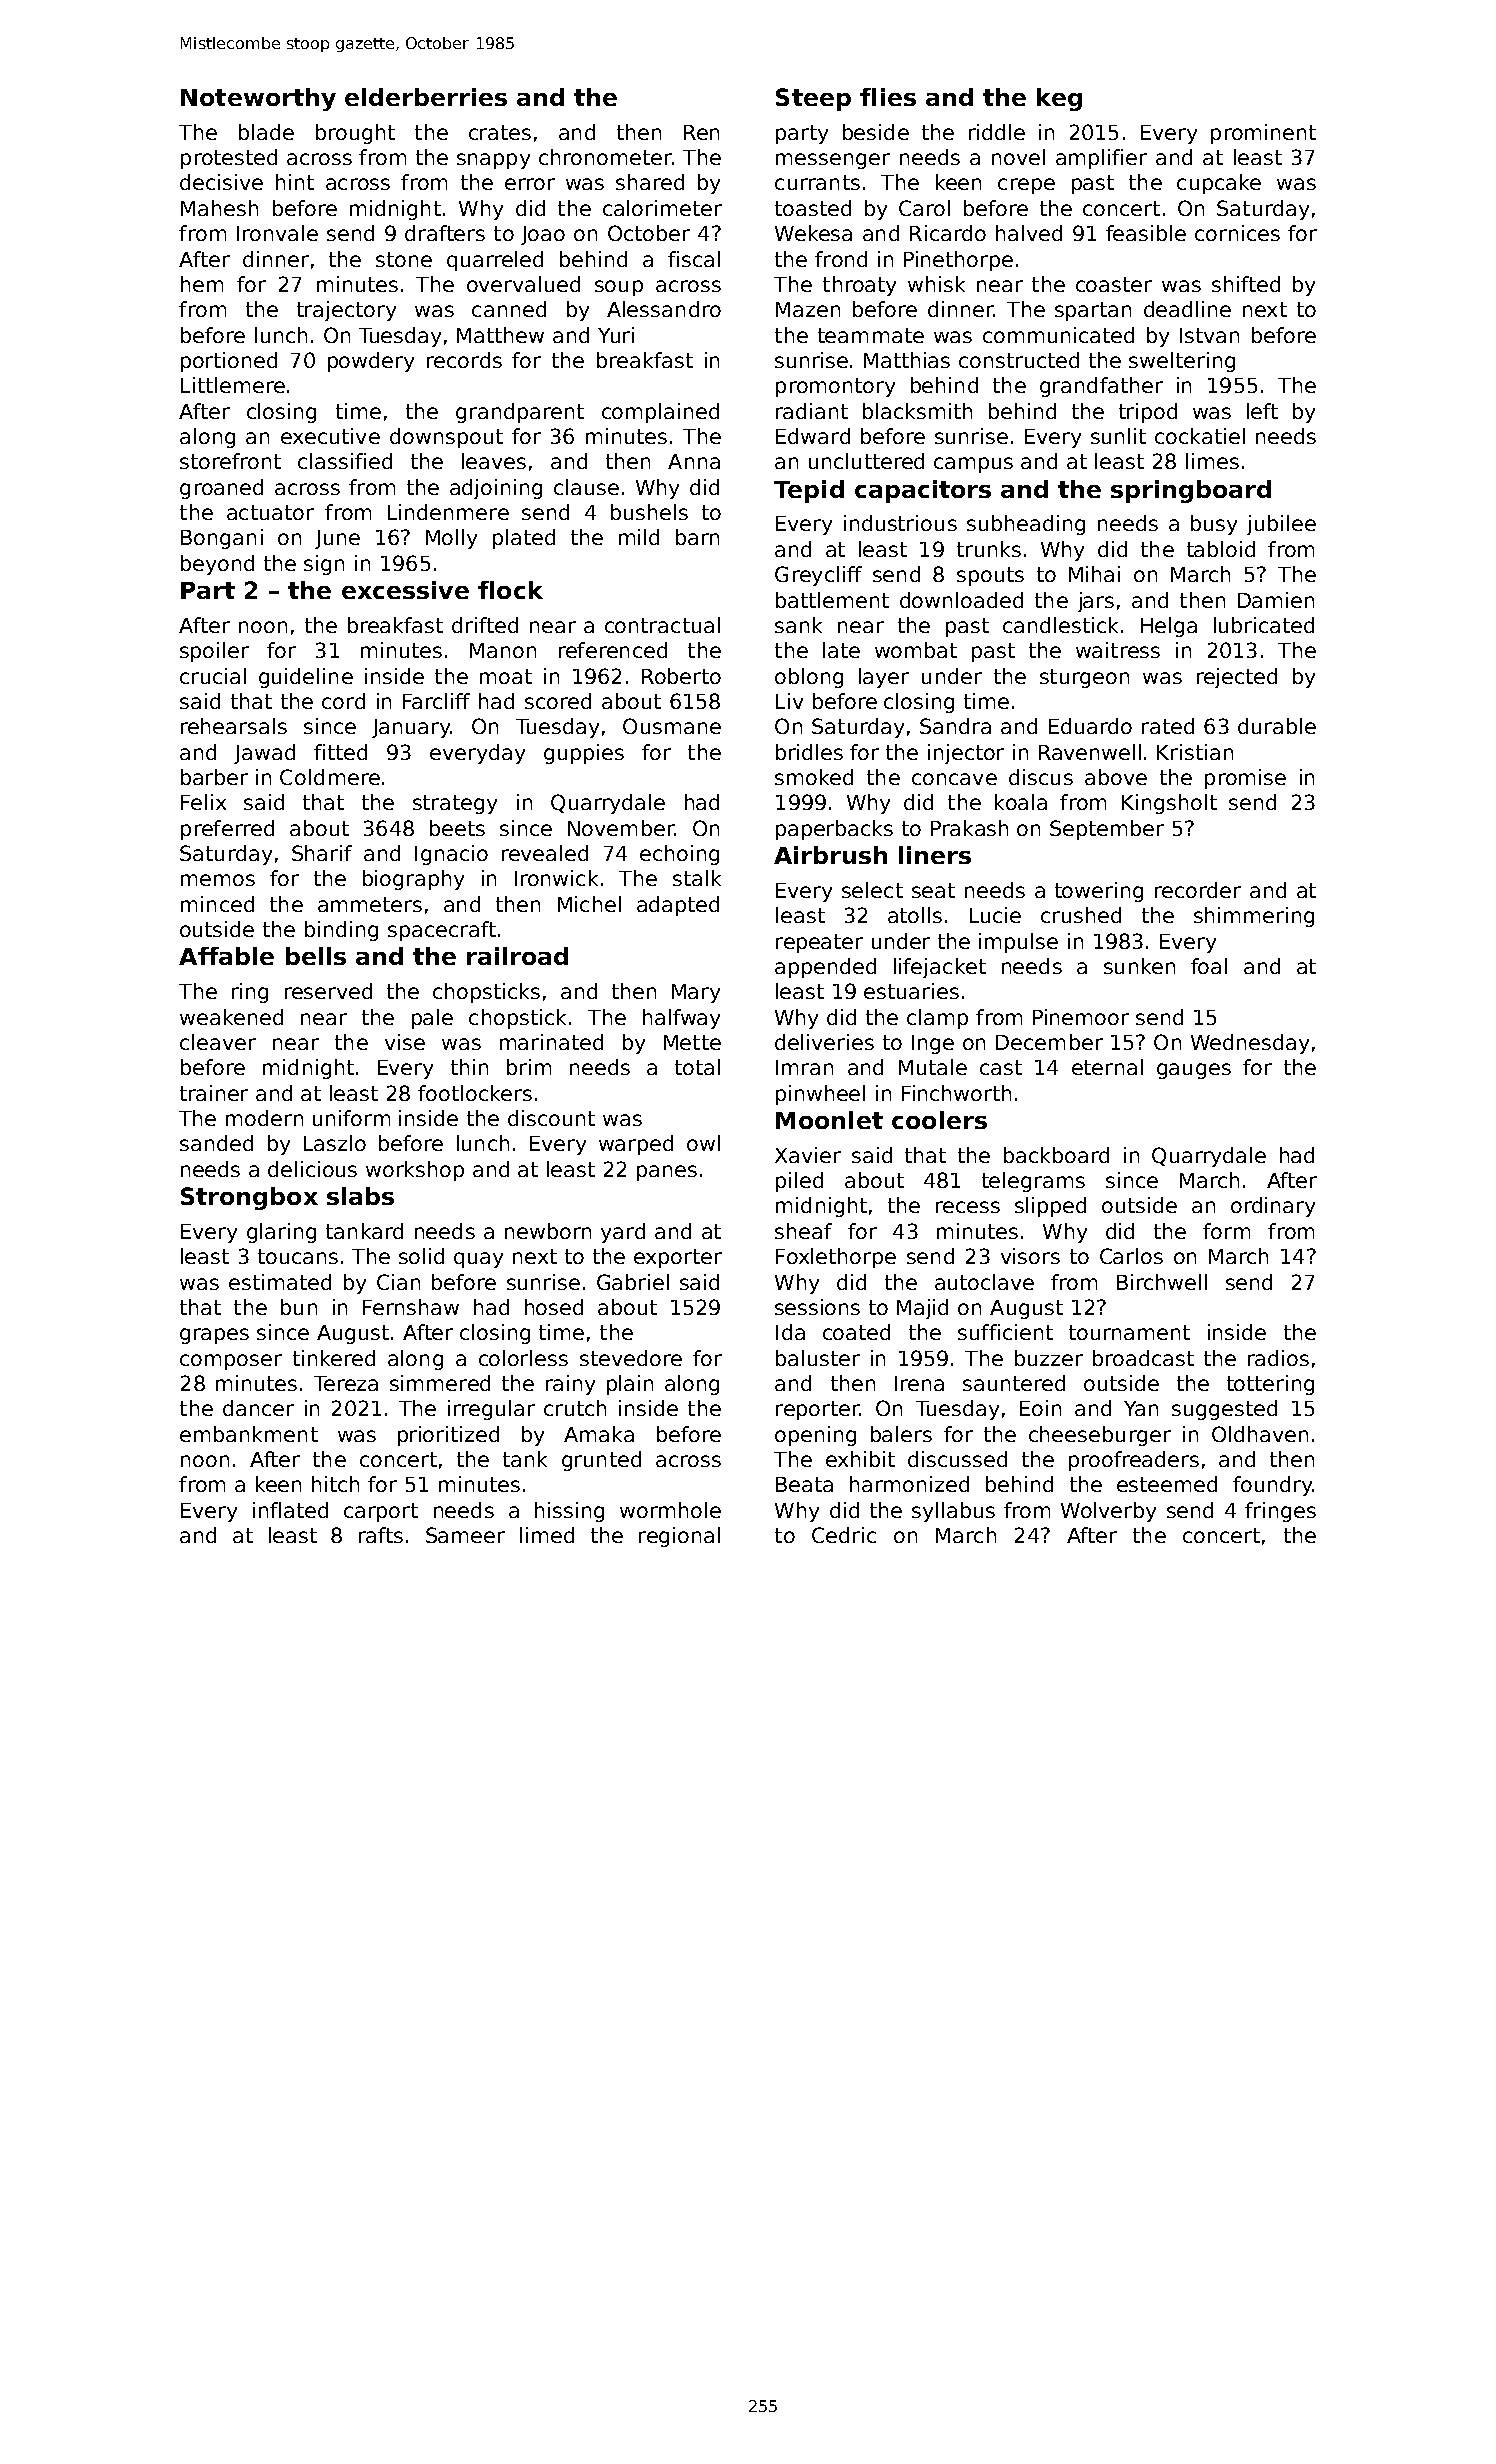 This screenshot has width=1496, height=2464. What do you see at coordinates (808, 1155) in the screenshot?
I see `Xavier` at bounding box center [808, 1155].
